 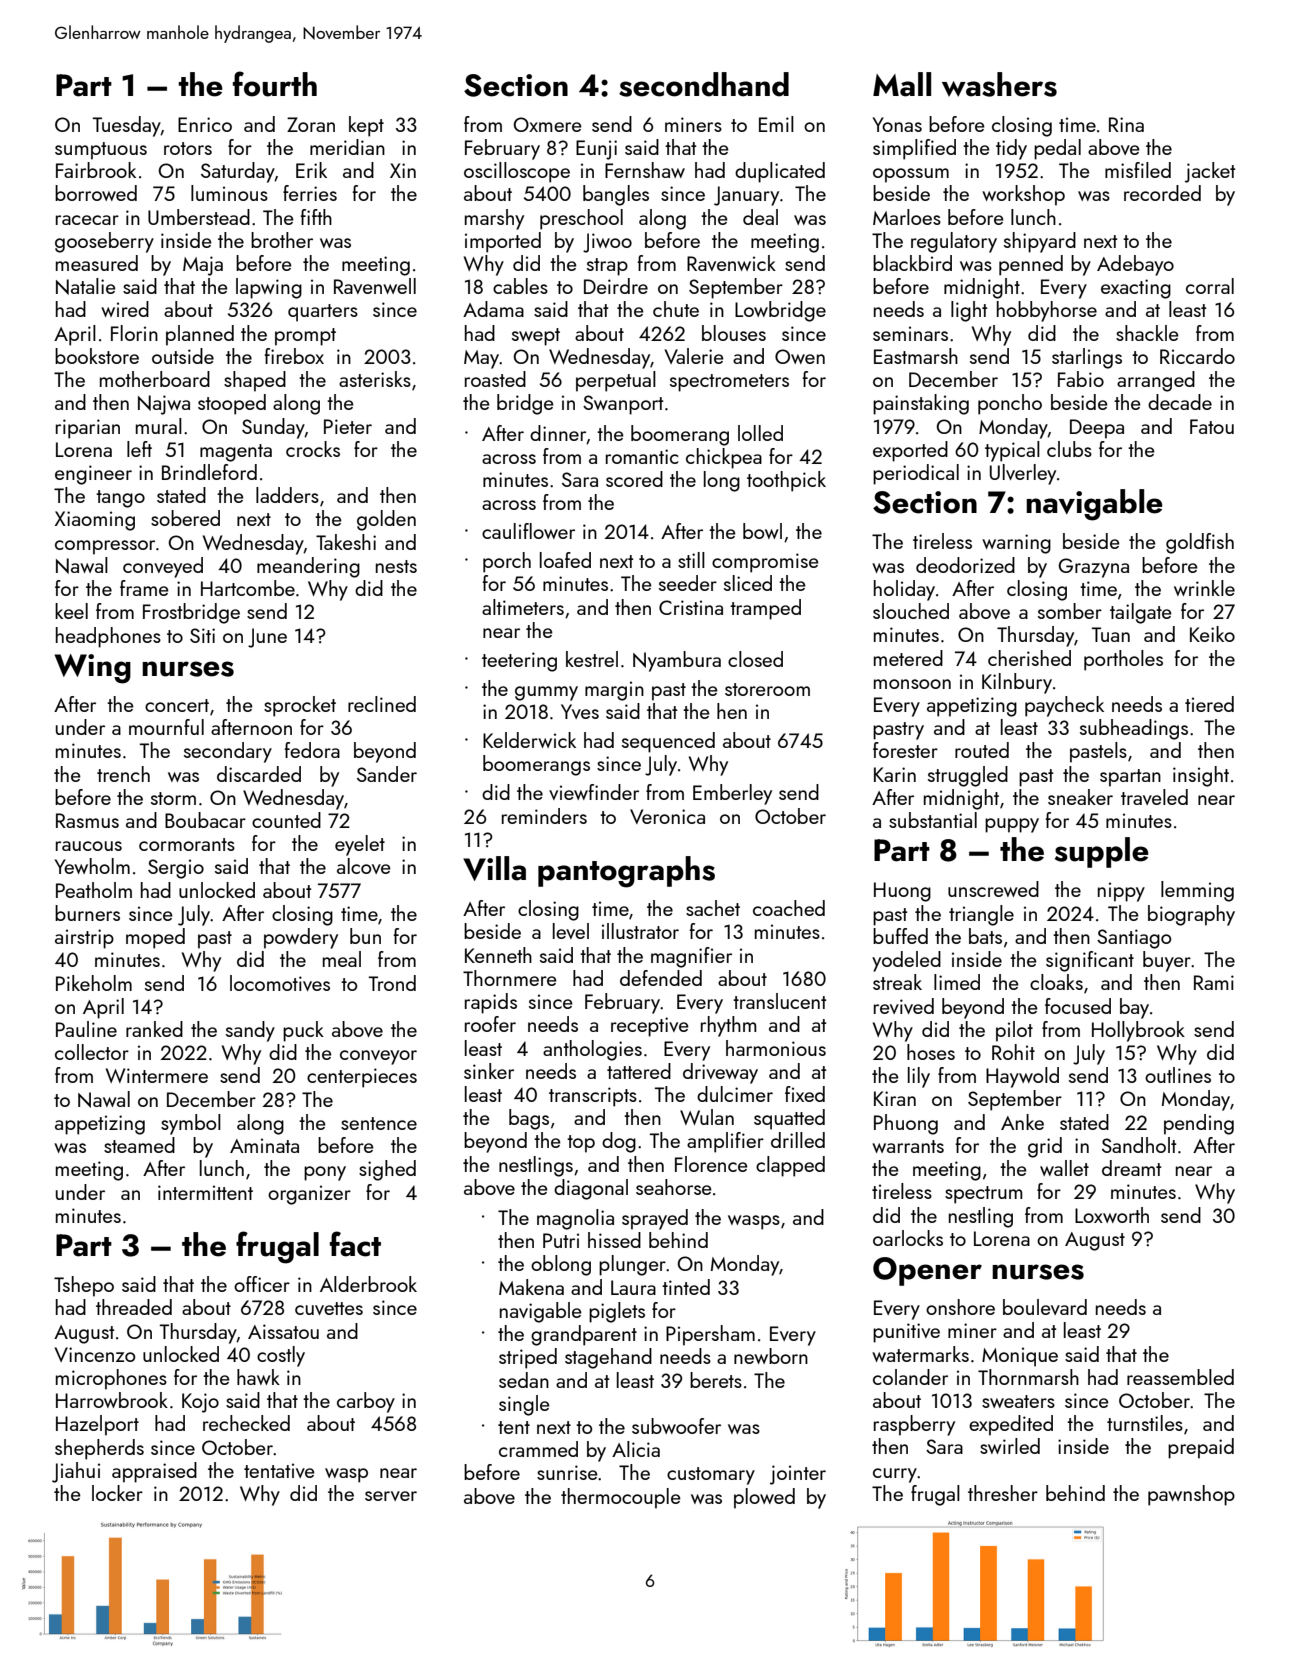 What do you see at coordinates (108, 637) in the document?
I see `headphones` at bounding box center [108, 637].
